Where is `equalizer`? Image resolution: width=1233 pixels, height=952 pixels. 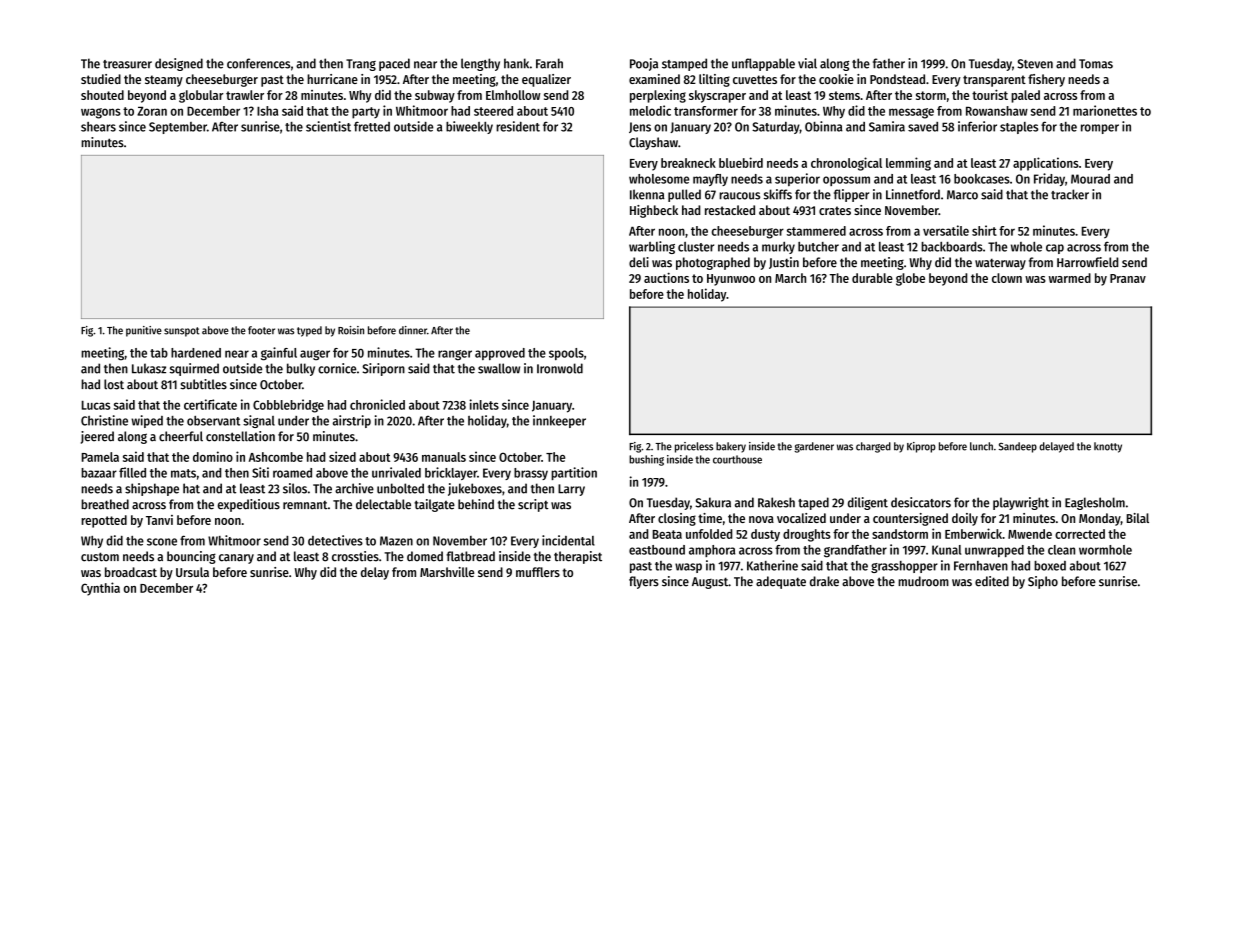 equalizer is located at coordinates (546, 80).
